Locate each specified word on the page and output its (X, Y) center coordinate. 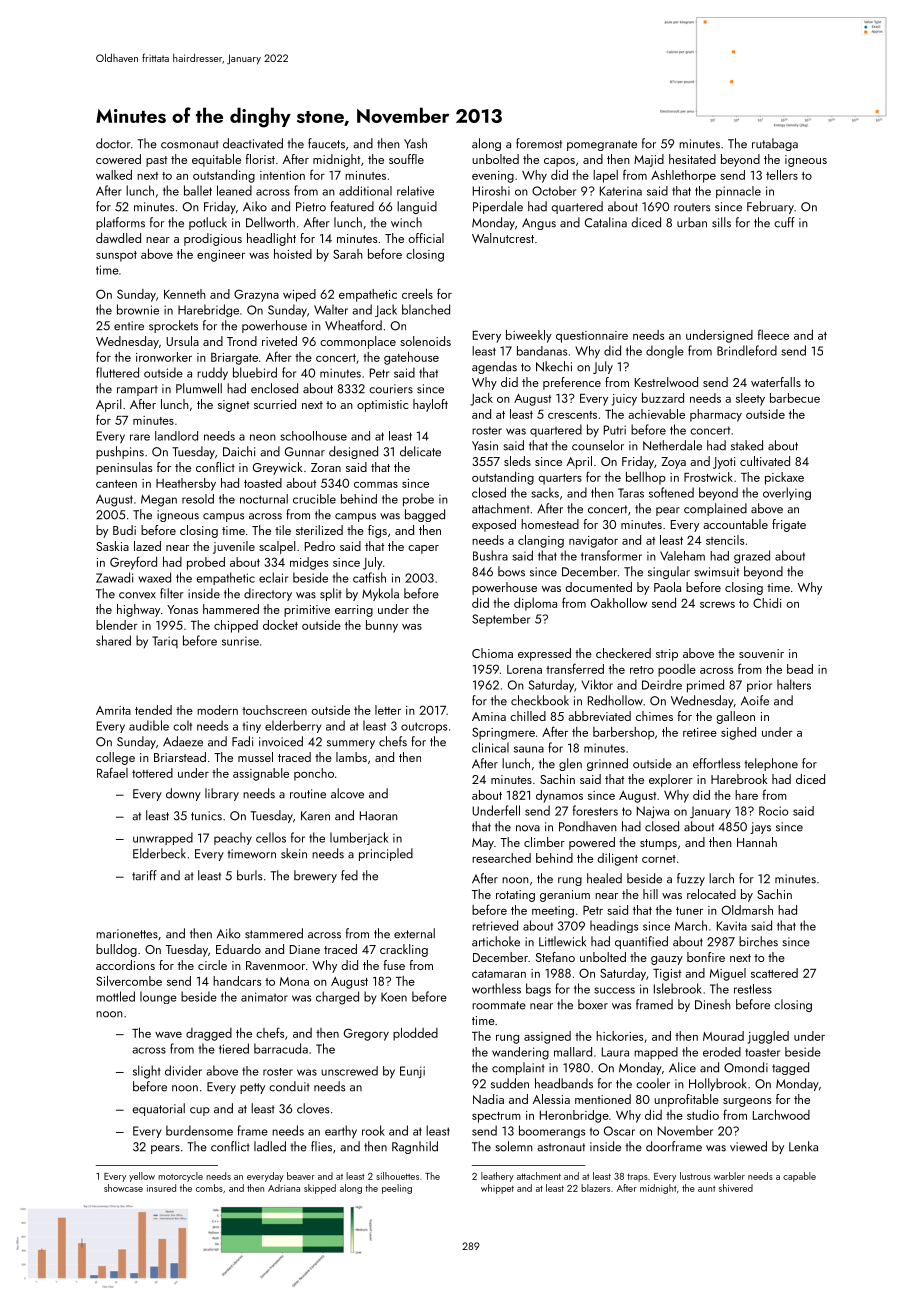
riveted (279, 341)
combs (209, 1188)
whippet (497, 1189)
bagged (425, 515)
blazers (595, 1188)
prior (759, 686)
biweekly (529, 336)
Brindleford (747, 350)
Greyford (133, 563)
